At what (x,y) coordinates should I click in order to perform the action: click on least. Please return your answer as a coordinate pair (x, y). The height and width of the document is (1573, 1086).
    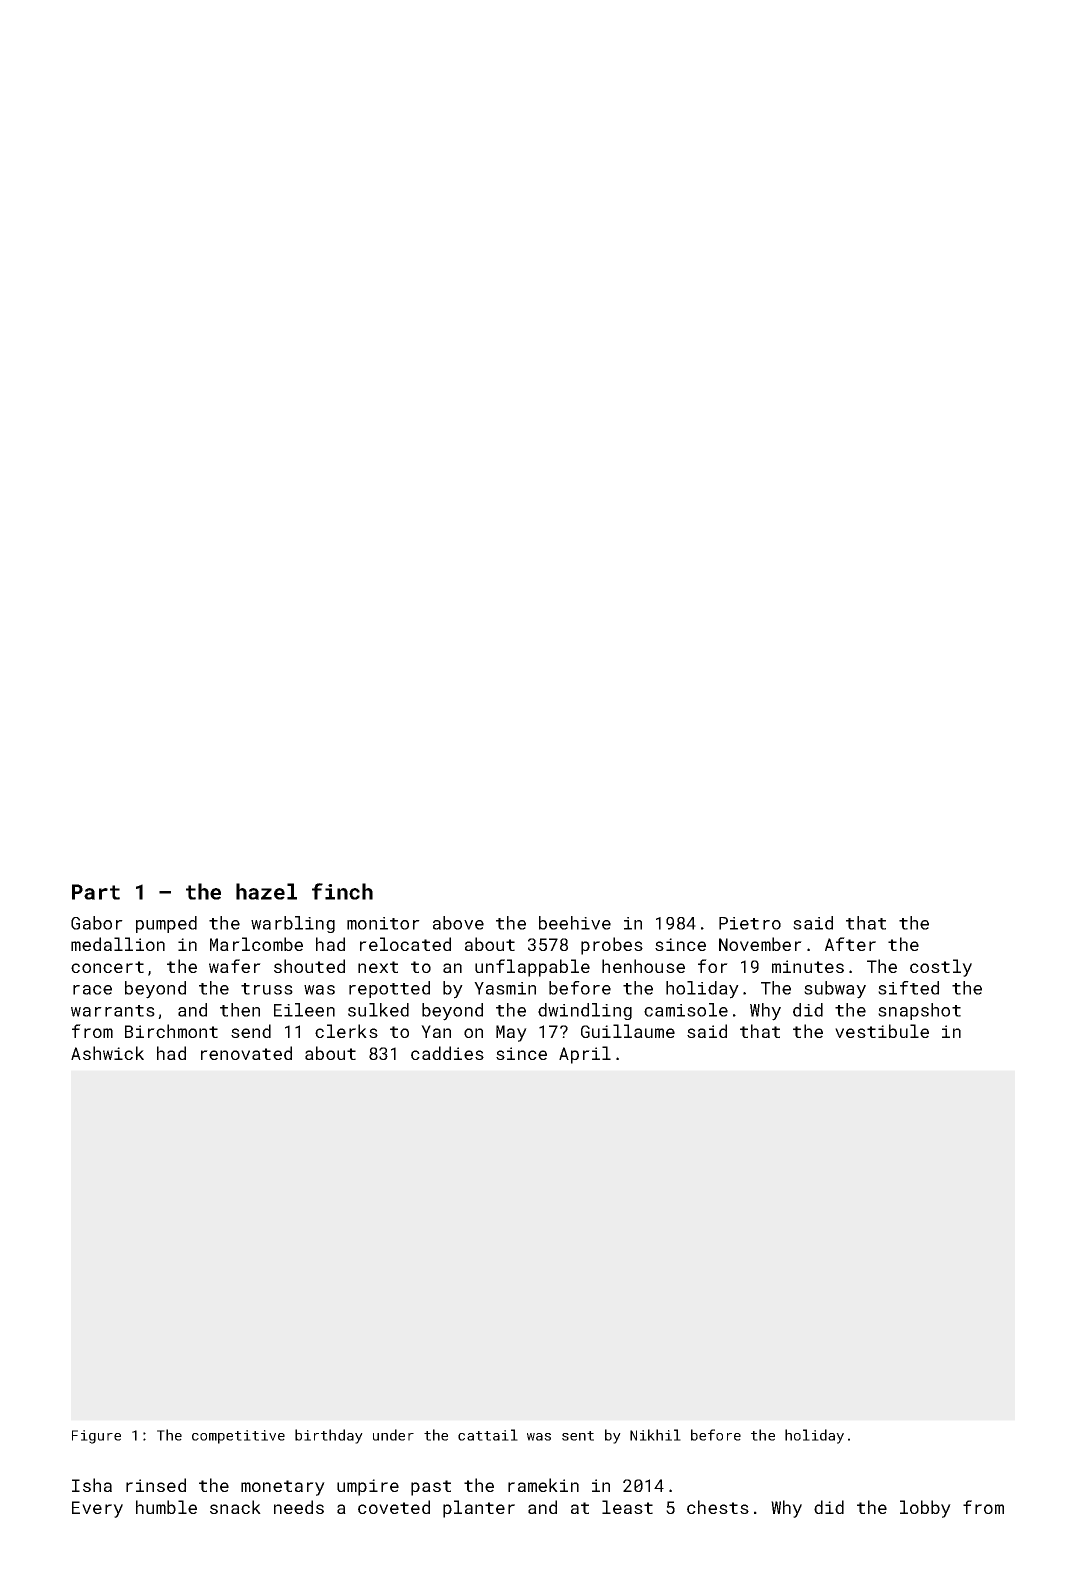
    Looking at the image, I should click on (627, 1507).
